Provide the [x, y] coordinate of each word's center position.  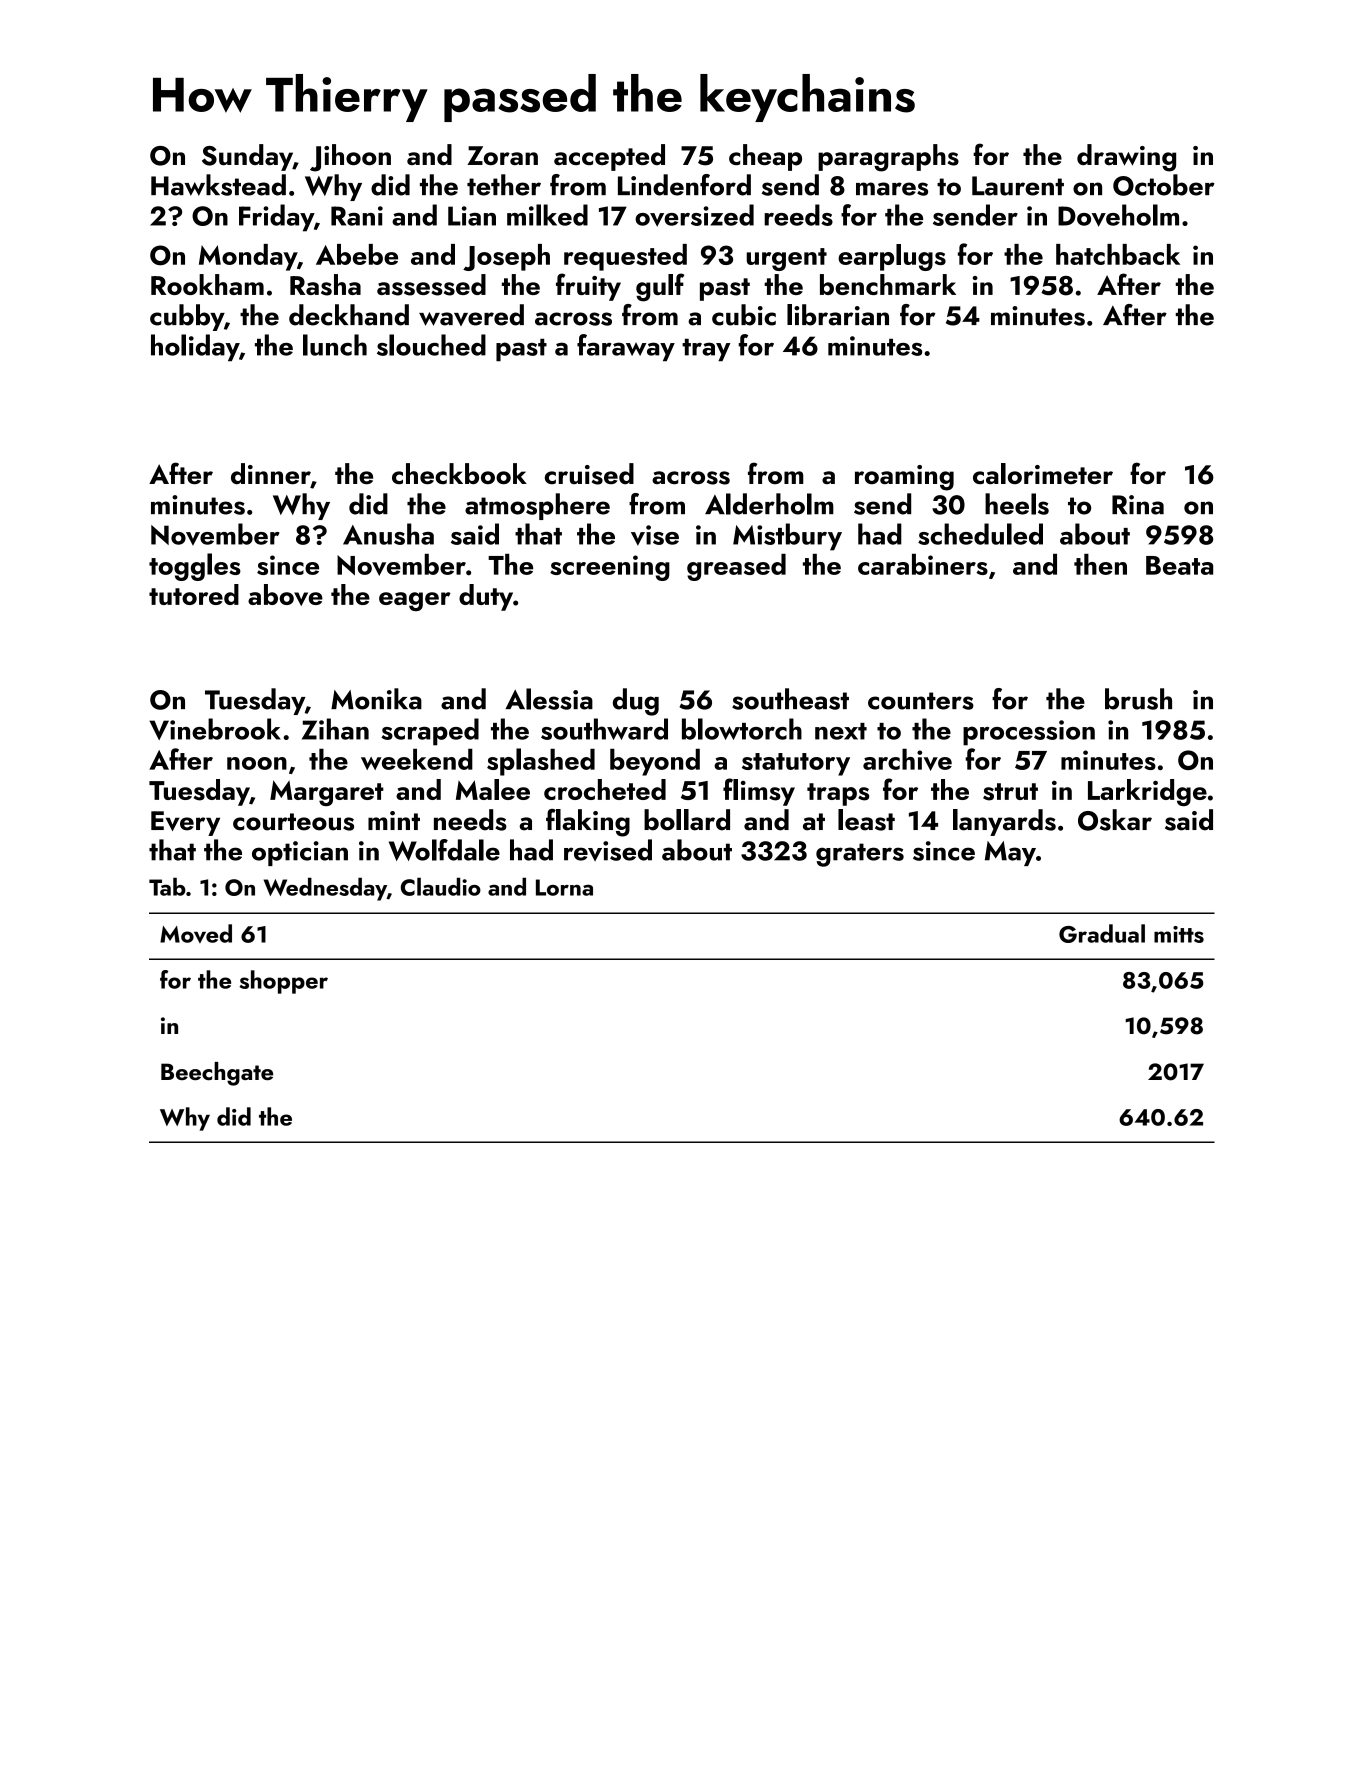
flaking [588, 823]
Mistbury [787, 537]
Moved [196, 933]
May [1010, 853]
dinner [271, 473]
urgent [786, 259]
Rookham [207, 284]
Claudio [441, 886]
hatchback [1118, 254]
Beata [1179, 565]
